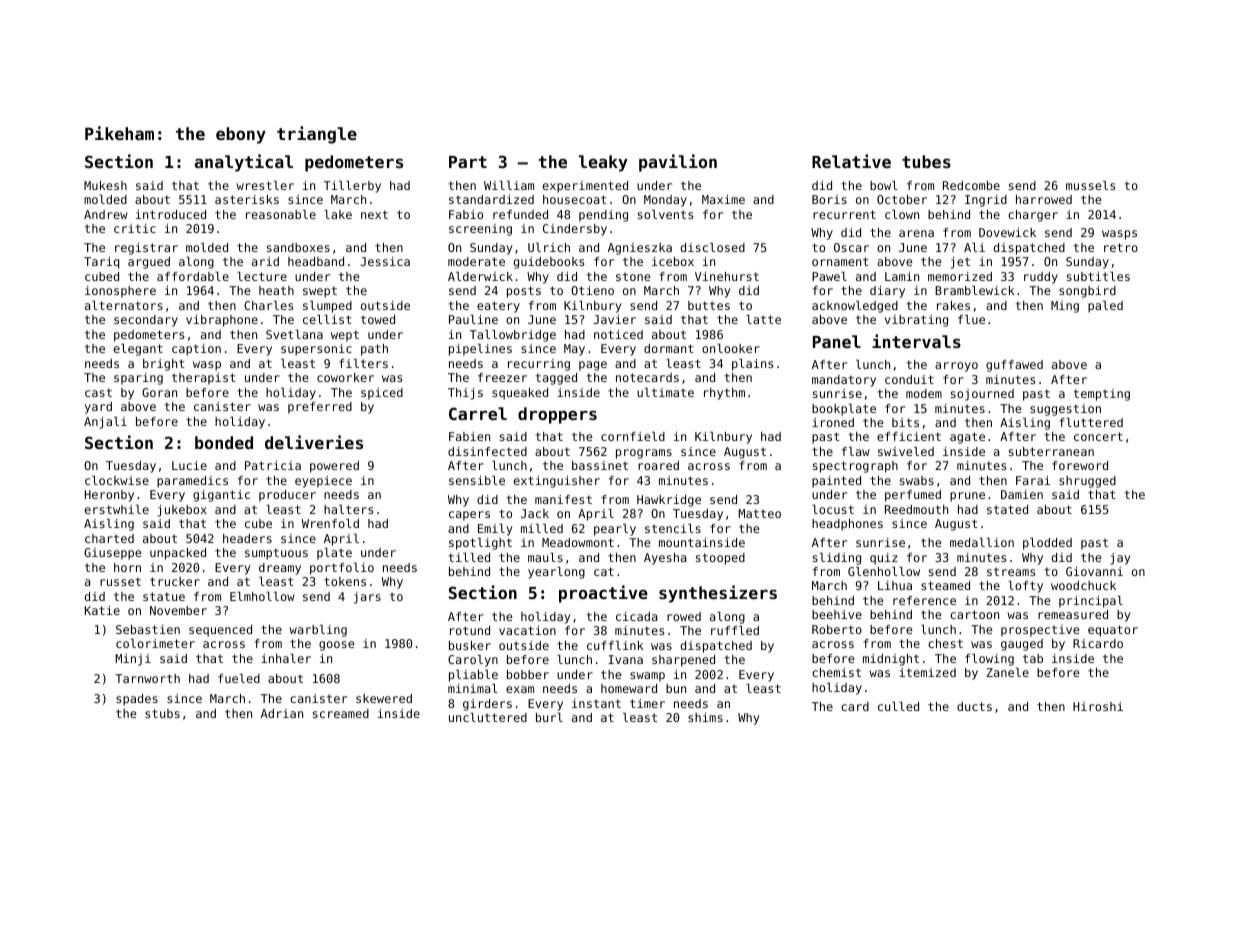 The height and width of the document is (952, 1233). I want to click on roared, so click(658, 465).
